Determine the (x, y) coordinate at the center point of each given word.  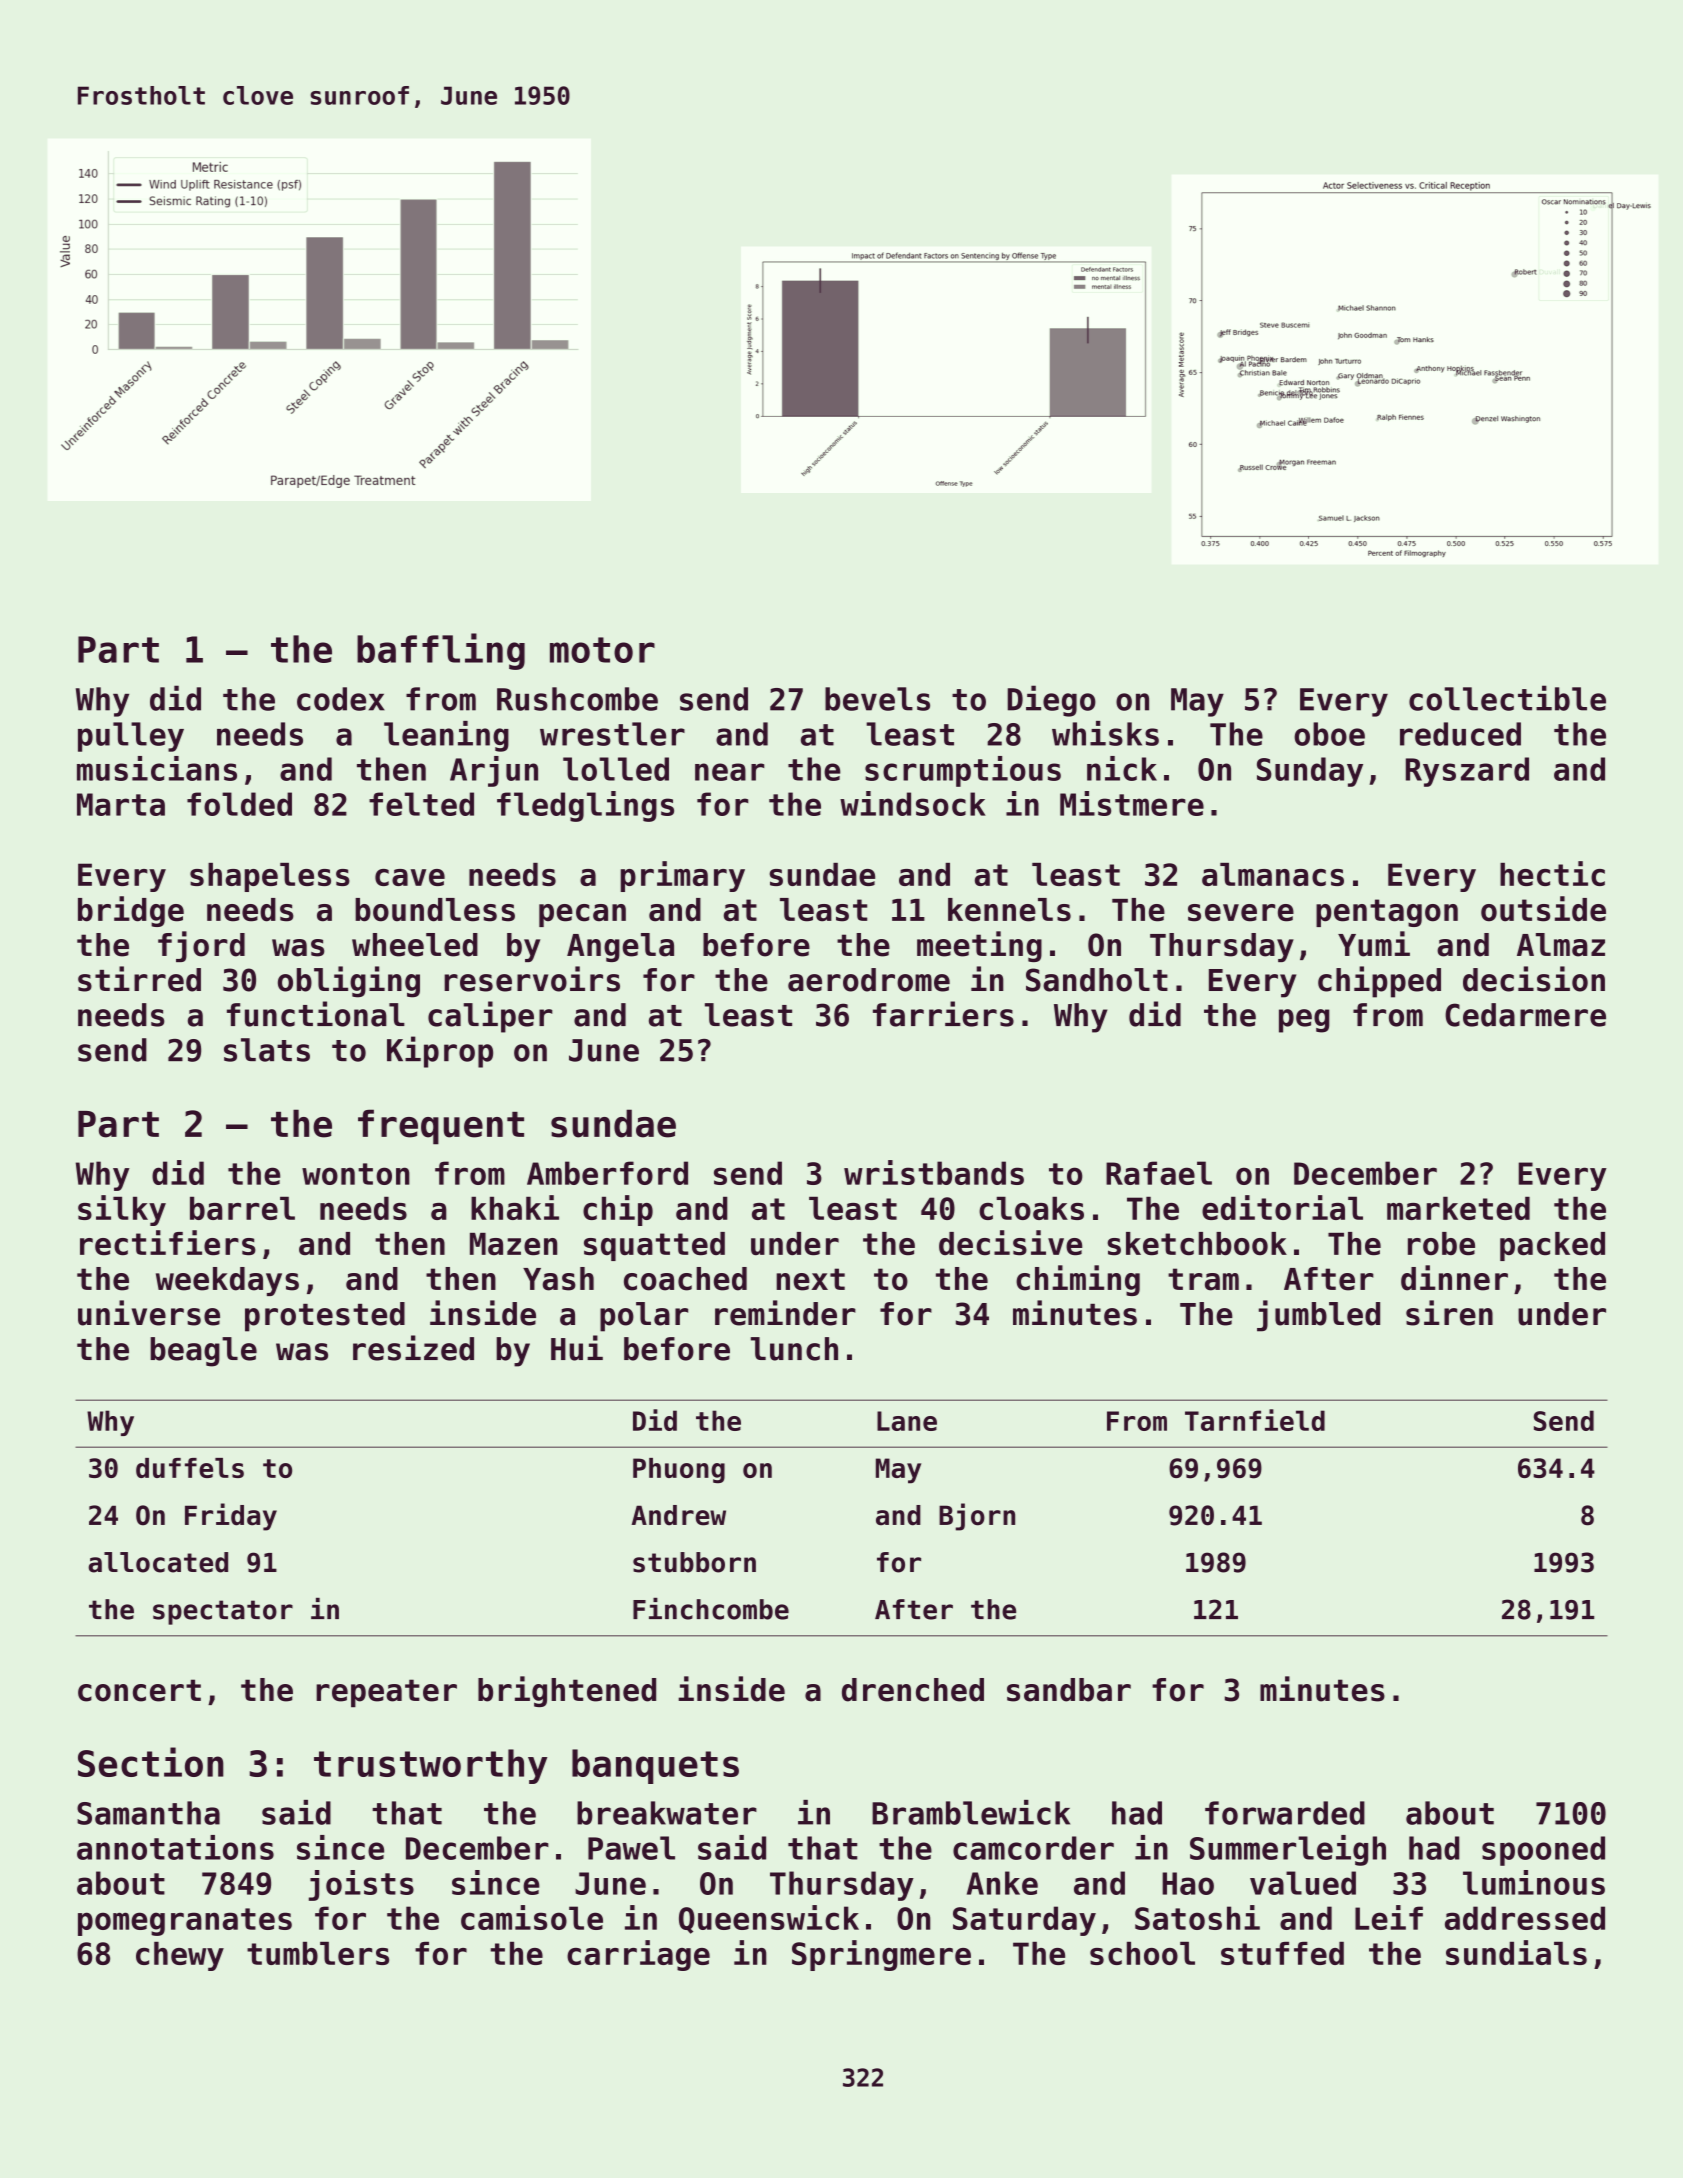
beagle (203, 1352)
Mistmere (1132, 803)
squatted (654, 1246)
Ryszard (1467, 772)
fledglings (585, 806)
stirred (139, 979)
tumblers (318, 1953)
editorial (1282, 1207)
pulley (131, 737)
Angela (620, 947)
